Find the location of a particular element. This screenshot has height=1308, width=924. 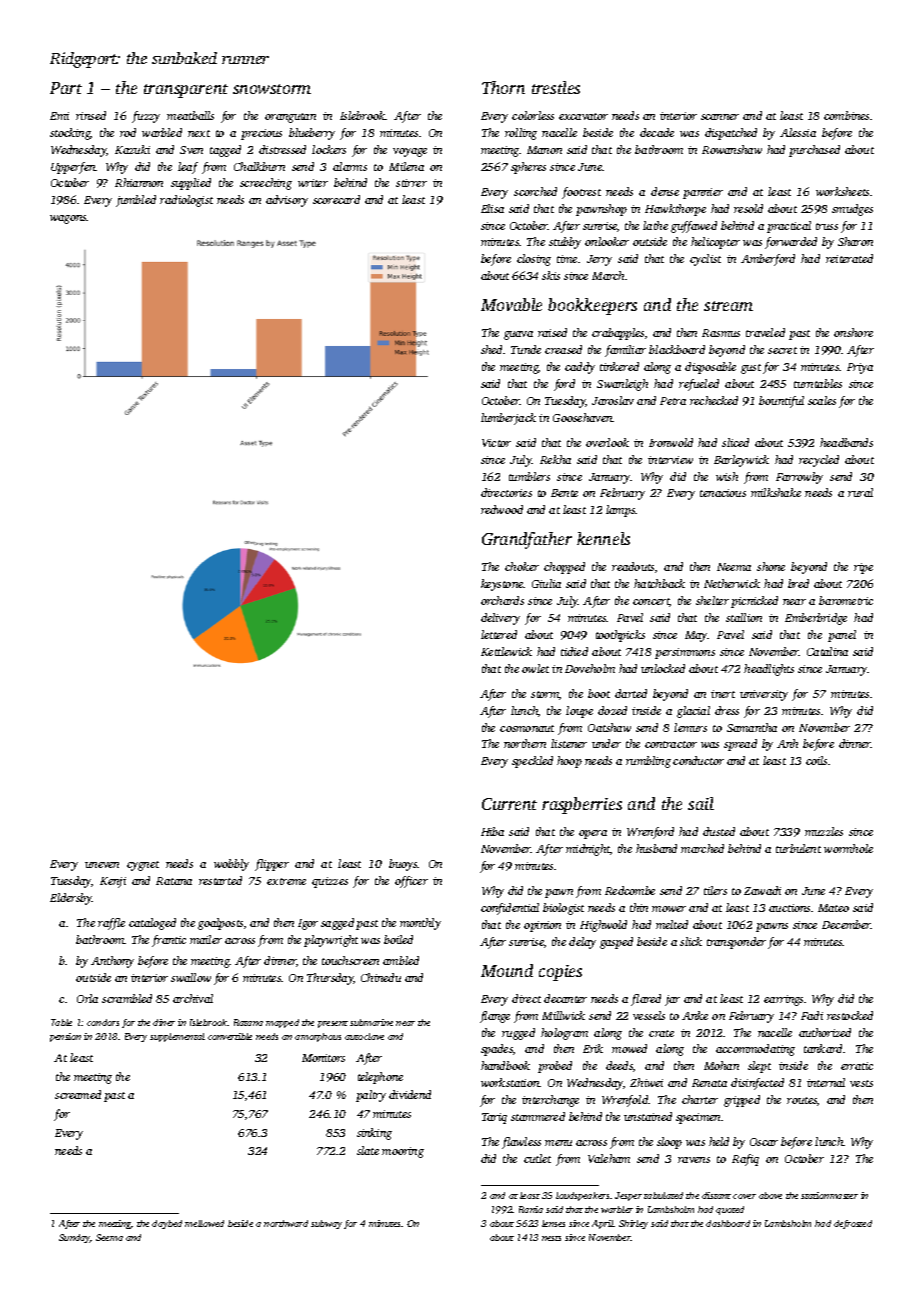

biologist is located at coordinates (563, 909).
